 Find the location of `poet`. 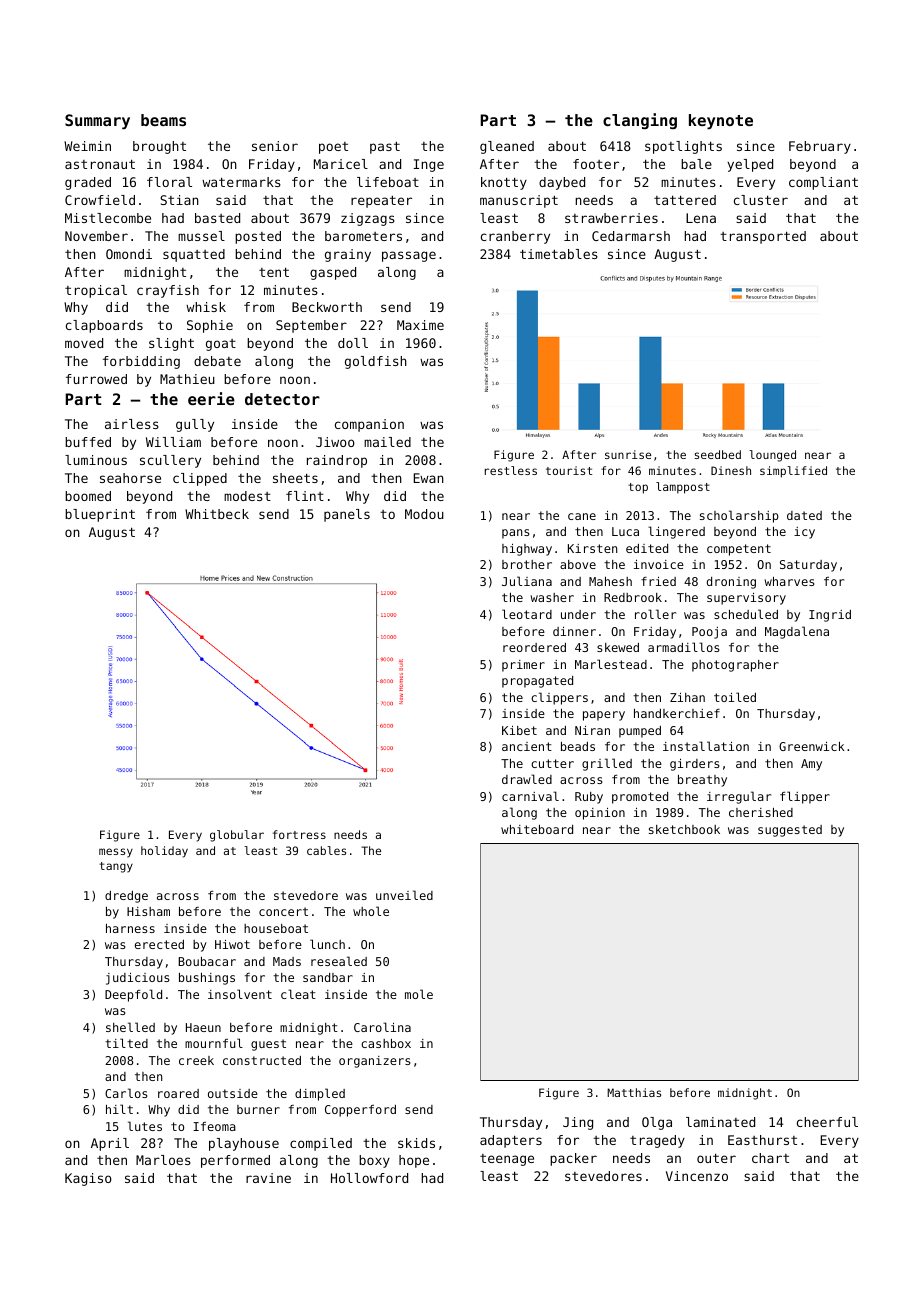

poet is located at coordinates (333, 148).
